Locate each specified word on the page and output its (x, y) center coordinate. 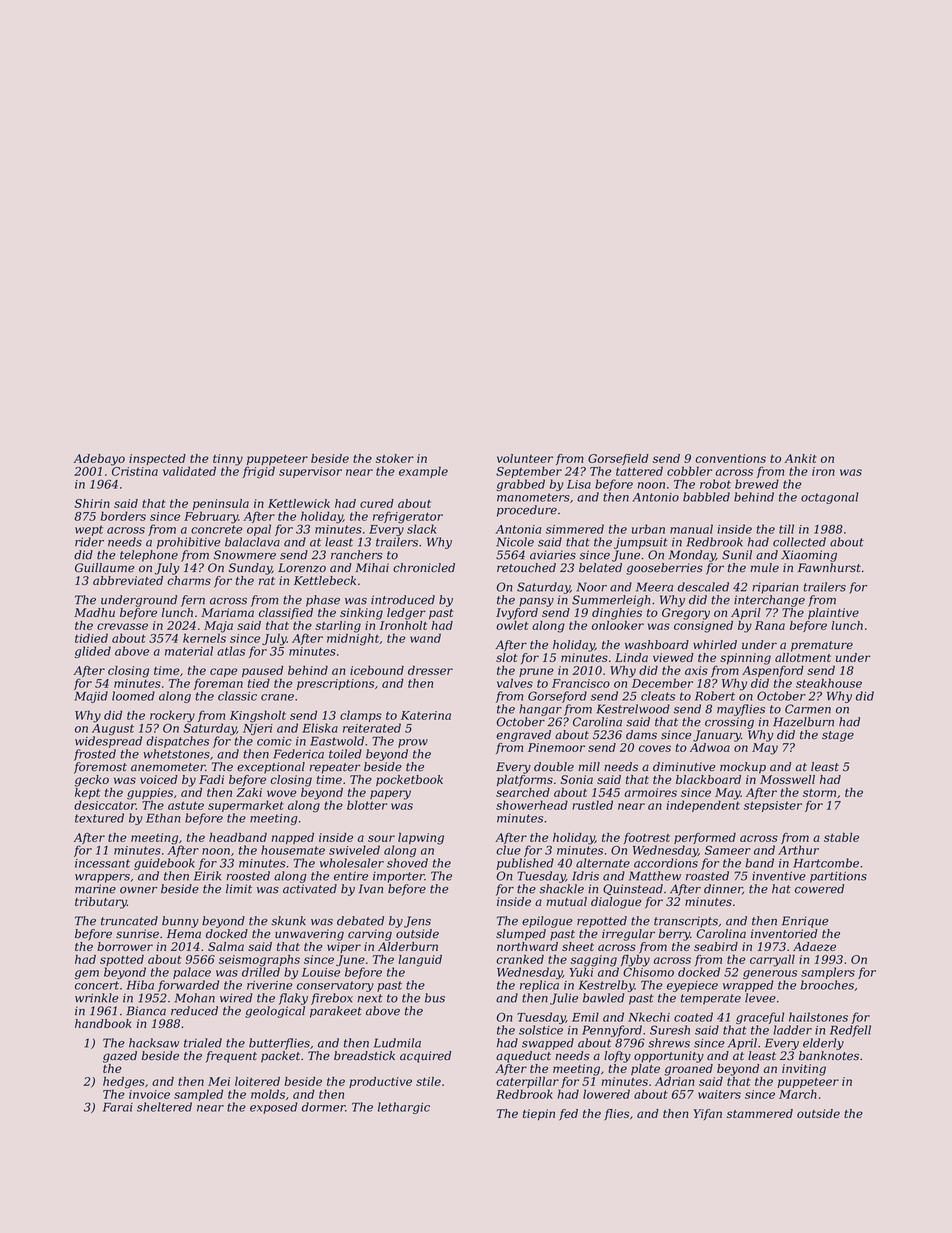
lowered (606, 1094)
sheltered (164, 1107)
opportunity (669, 1057)
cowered (819, 889)
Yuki (581, 972)
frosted (95, 755)
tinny (228, 460)
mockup (743, 768)
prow (413, 743)
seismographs (259, 961)
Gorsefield (618, 459)
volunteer (525, 458)
